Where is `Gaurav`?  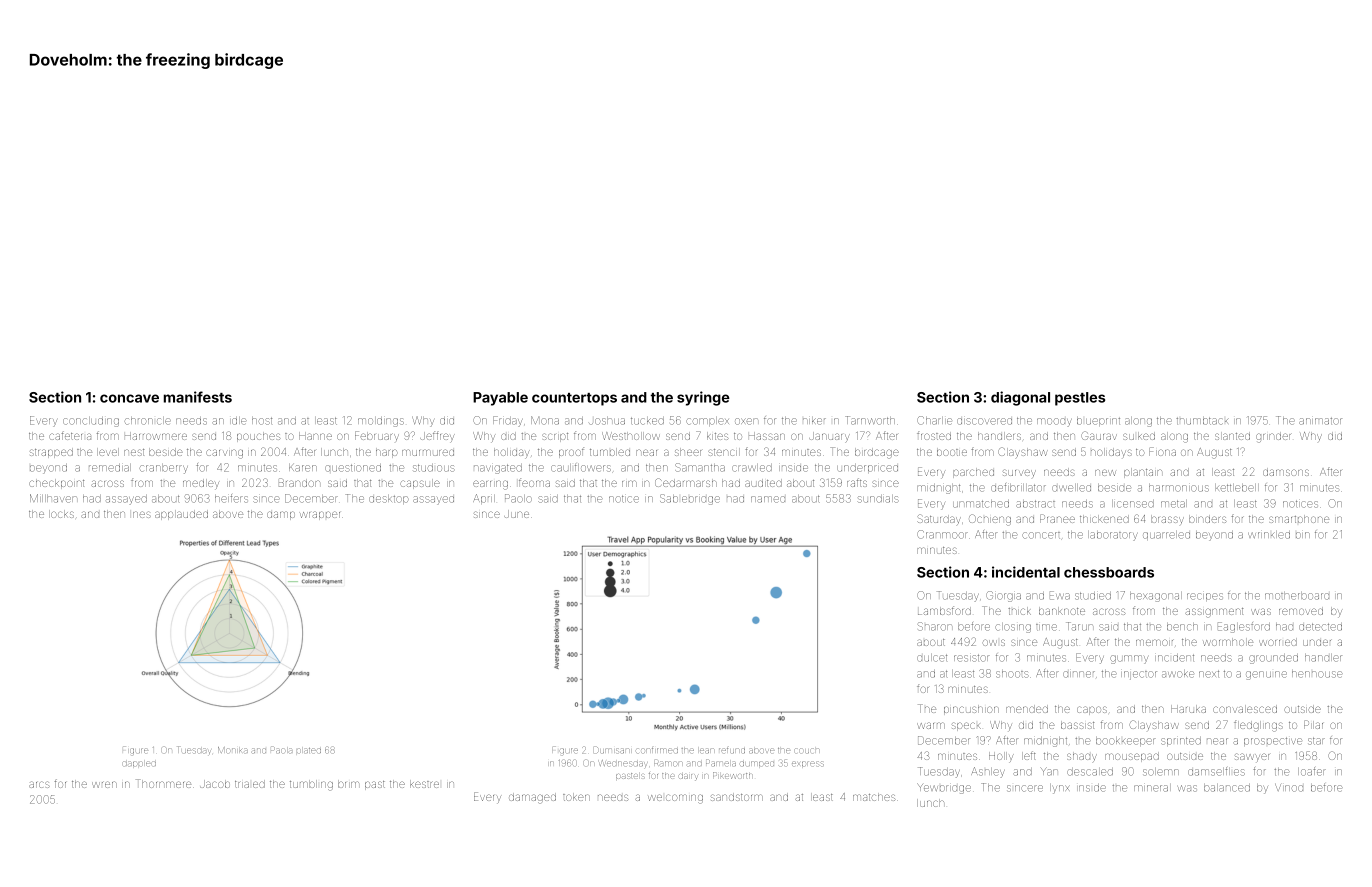
Gaurav is located at coordinates (1099, 435).
